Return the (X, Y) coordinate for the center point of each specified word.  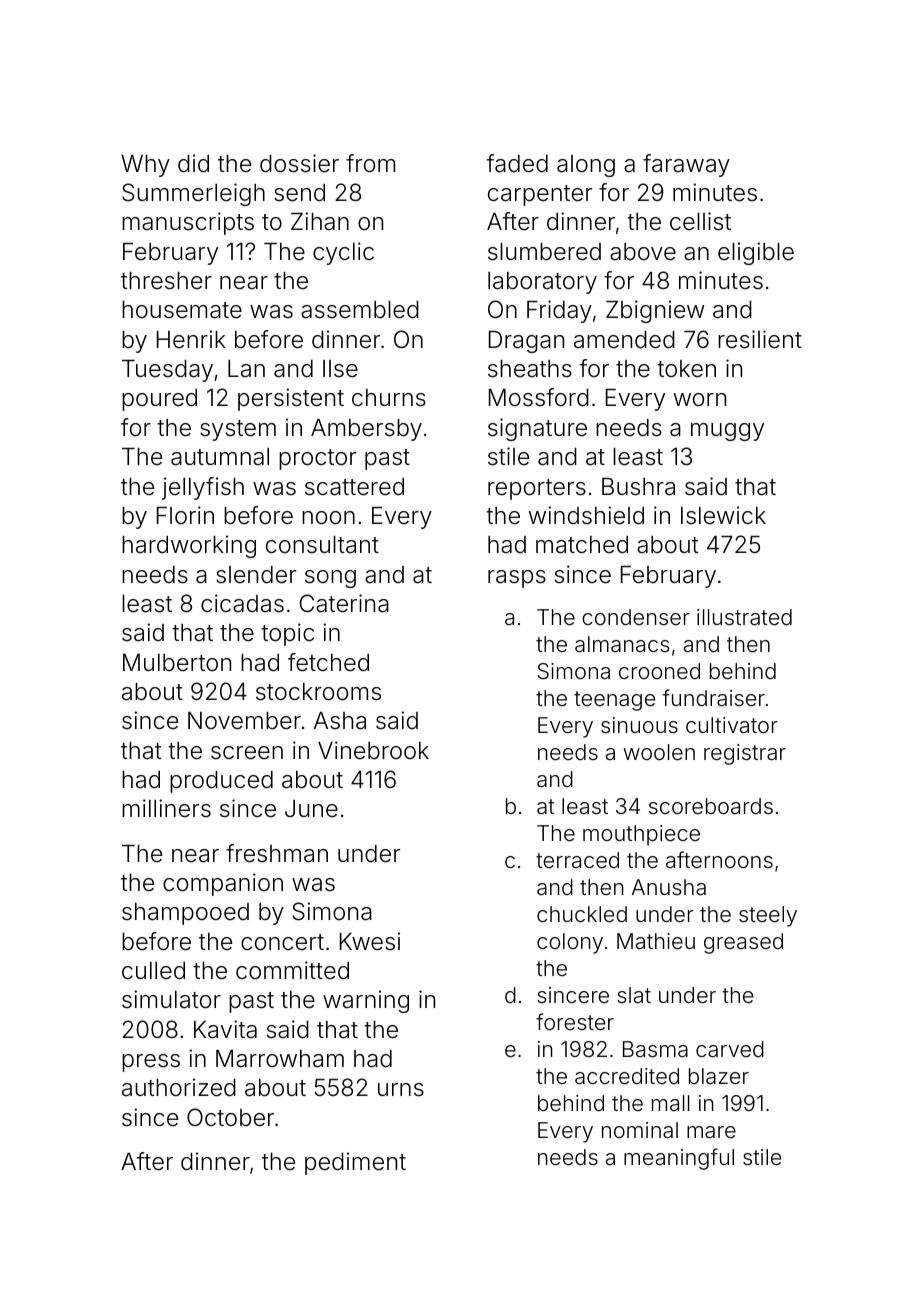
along (586, 166)
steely (768, 916)
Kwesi (370, 941)
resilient (760, 339)
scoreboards (711, 806)
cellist (700, 221)
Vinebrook (373, 750)
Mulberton (177, 663)
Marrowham (280, 1059)
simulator (171, 999)
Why (145, 166)
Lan (246, 369)
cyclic (343, 253)
